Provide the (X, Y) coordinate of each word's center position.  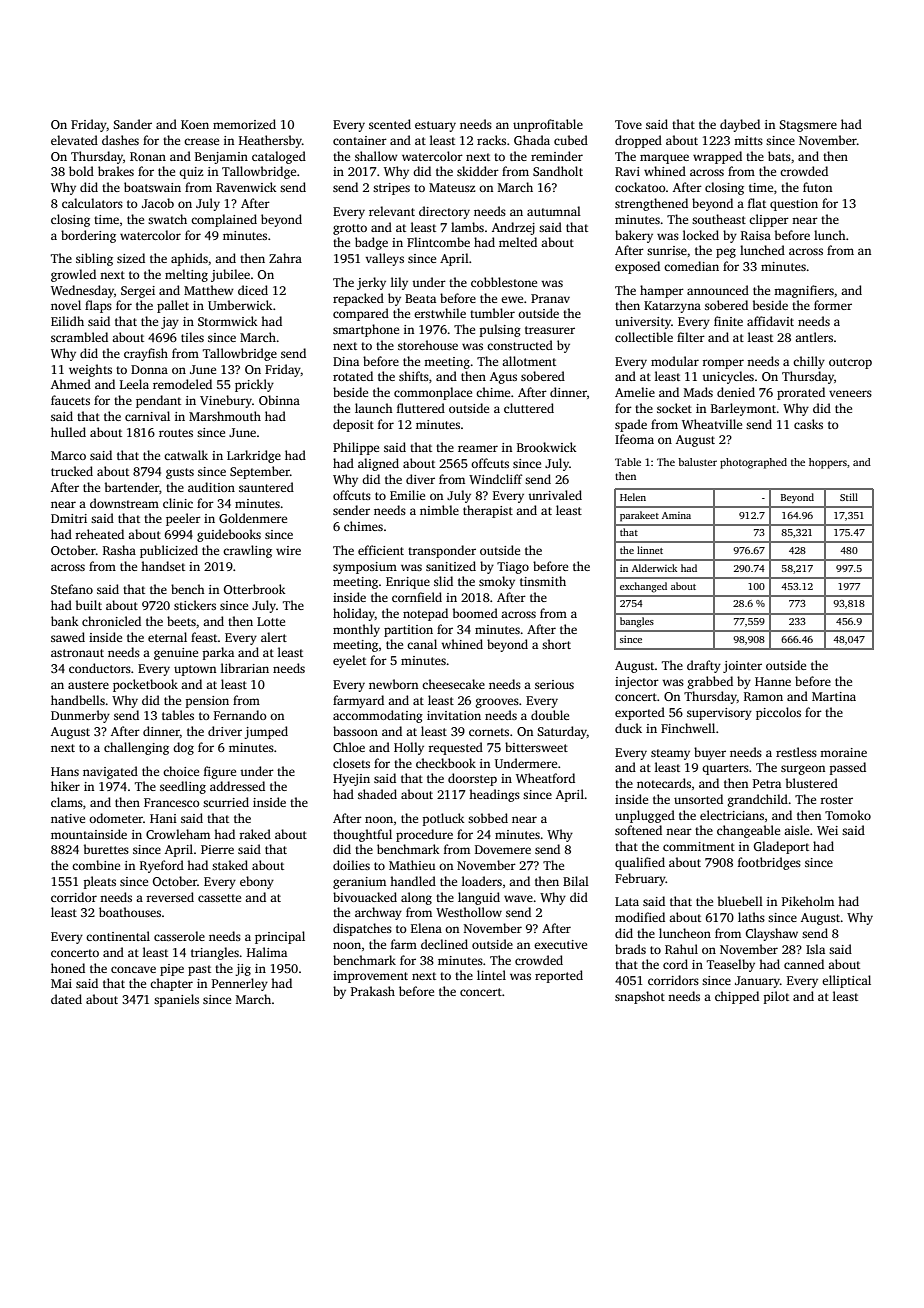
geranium (359, 883)
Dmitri (69, 518)
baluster (697, 462)
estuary (435, 126)
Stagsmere (808, 126)
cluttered (529, 408)
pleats (100, 882)
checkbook (446, 763)
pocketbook (145, 685)
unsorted (698, 799)
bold (81, 171)
